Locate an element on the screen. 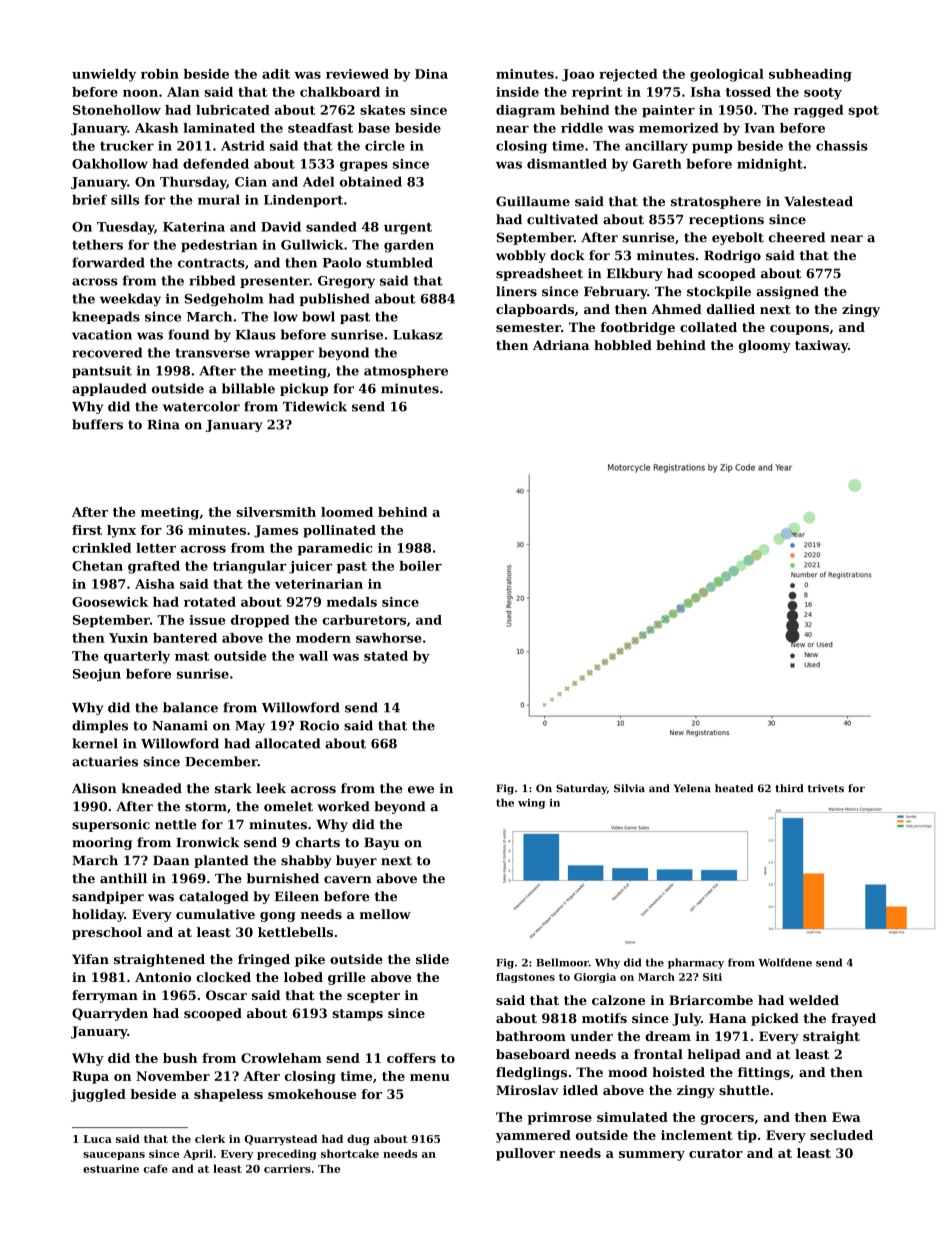 The image size is (952, 1233). third is located at coordinates (789, 788).
